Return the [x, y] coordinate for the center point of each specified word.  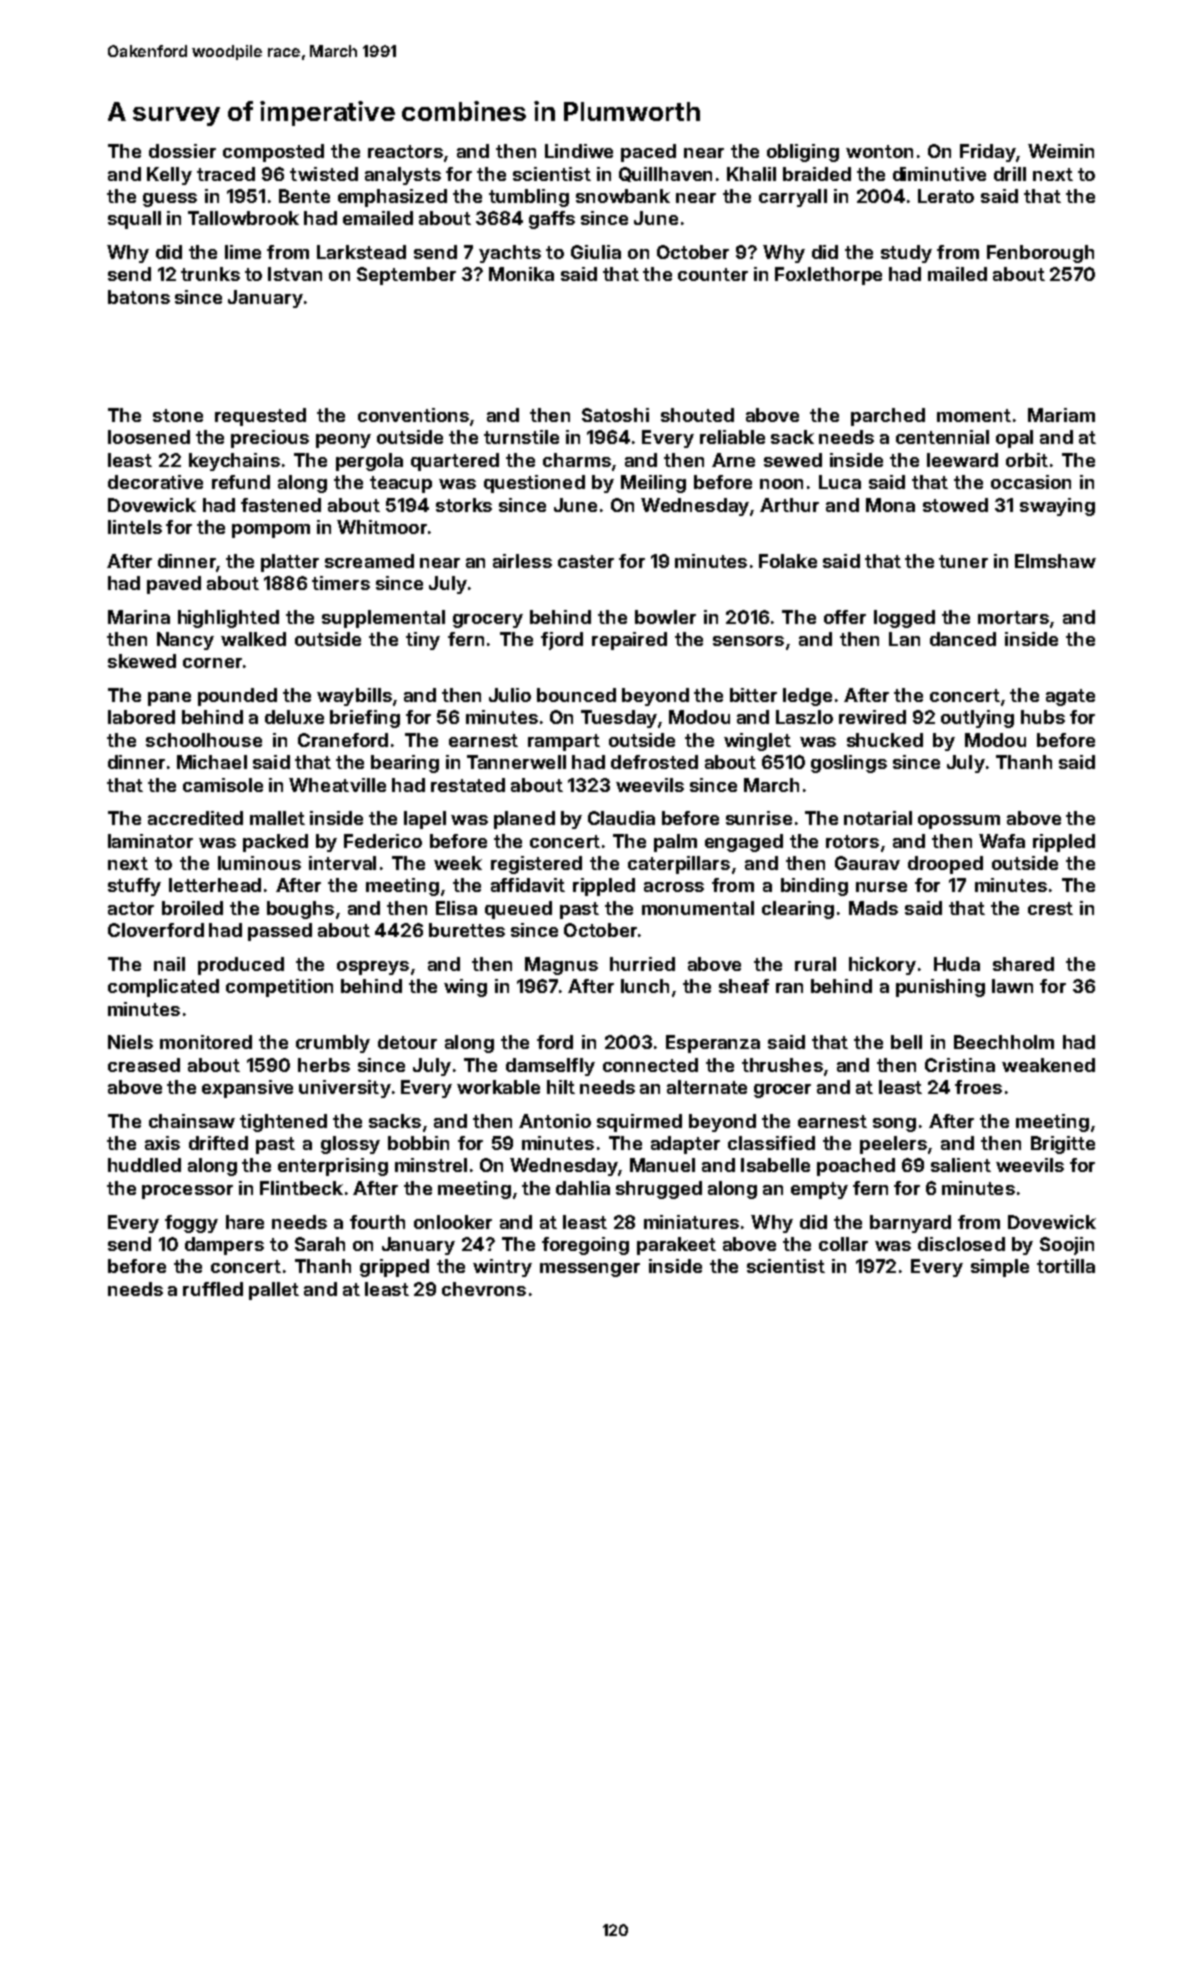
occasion [1031, 482]
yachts [510, 254]
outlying [977, 719]
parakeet [676, 1246]
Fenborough [1040, 254]
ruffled [213, 1289]
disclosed [961, 1244]
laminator [150, 841]
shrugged [659, 1190]
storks [464, 505]
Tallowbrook [243, 218]
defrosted [654, 762]
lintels [135, 527]
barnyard [910, 1224]
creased [144, 1065]
